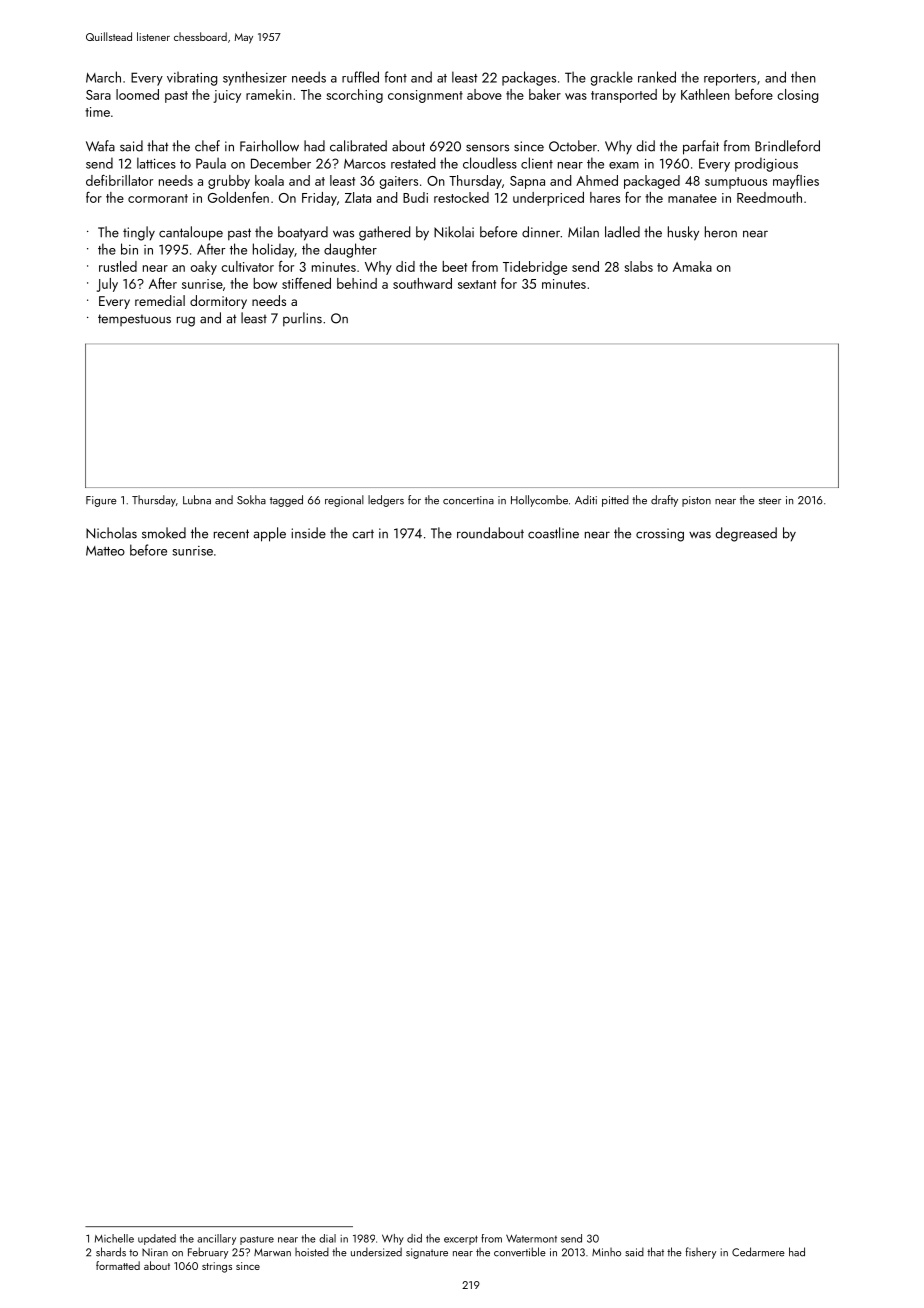 The width and height of the screenshot is (924, 1308). What do you see at coordinates (746, 534) in the screenshot?
I see `degreased` at bounding box center [746, 534].
